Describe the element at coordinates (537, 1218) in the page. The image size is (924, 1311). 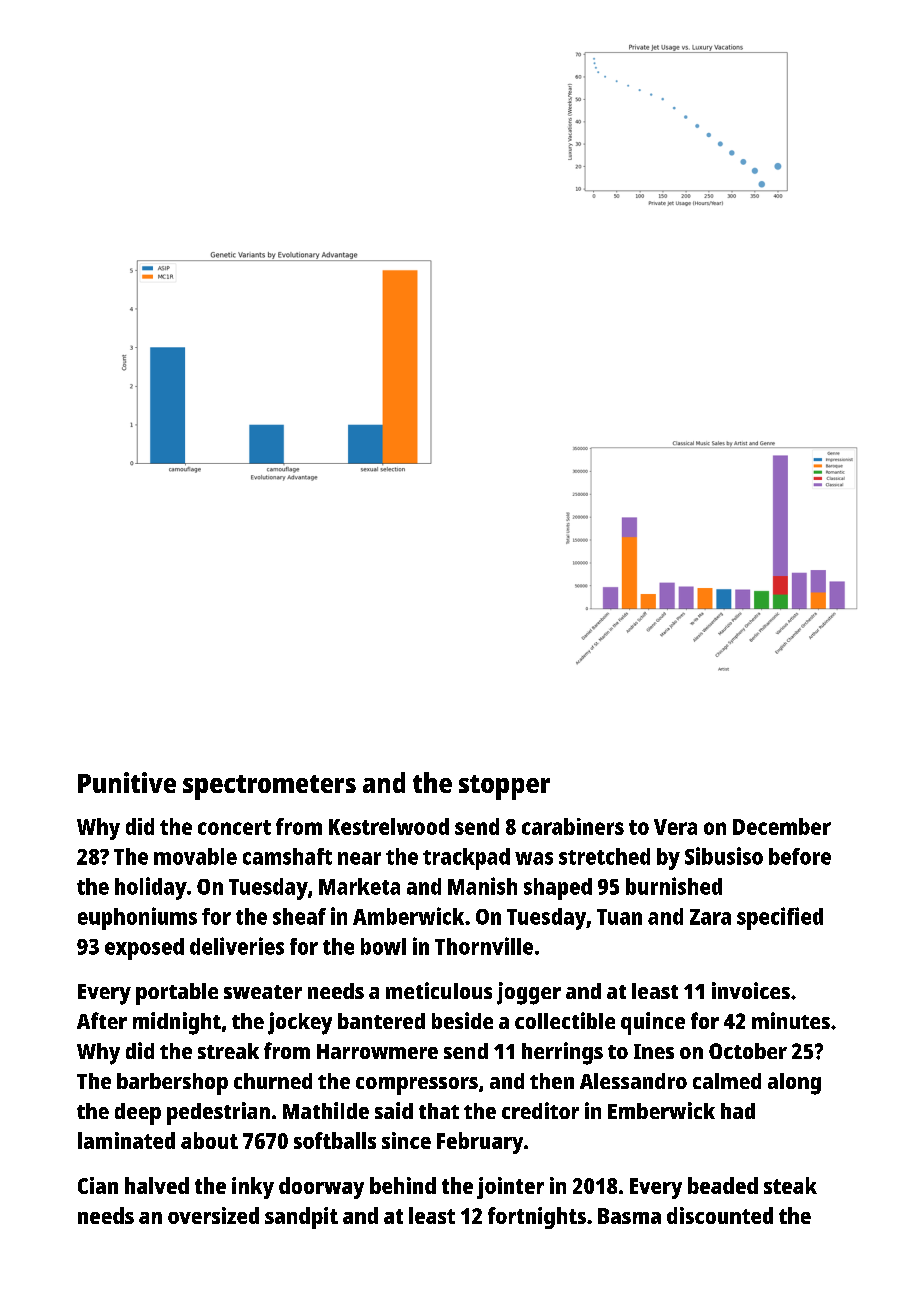
I see `fortnights` at that location.
